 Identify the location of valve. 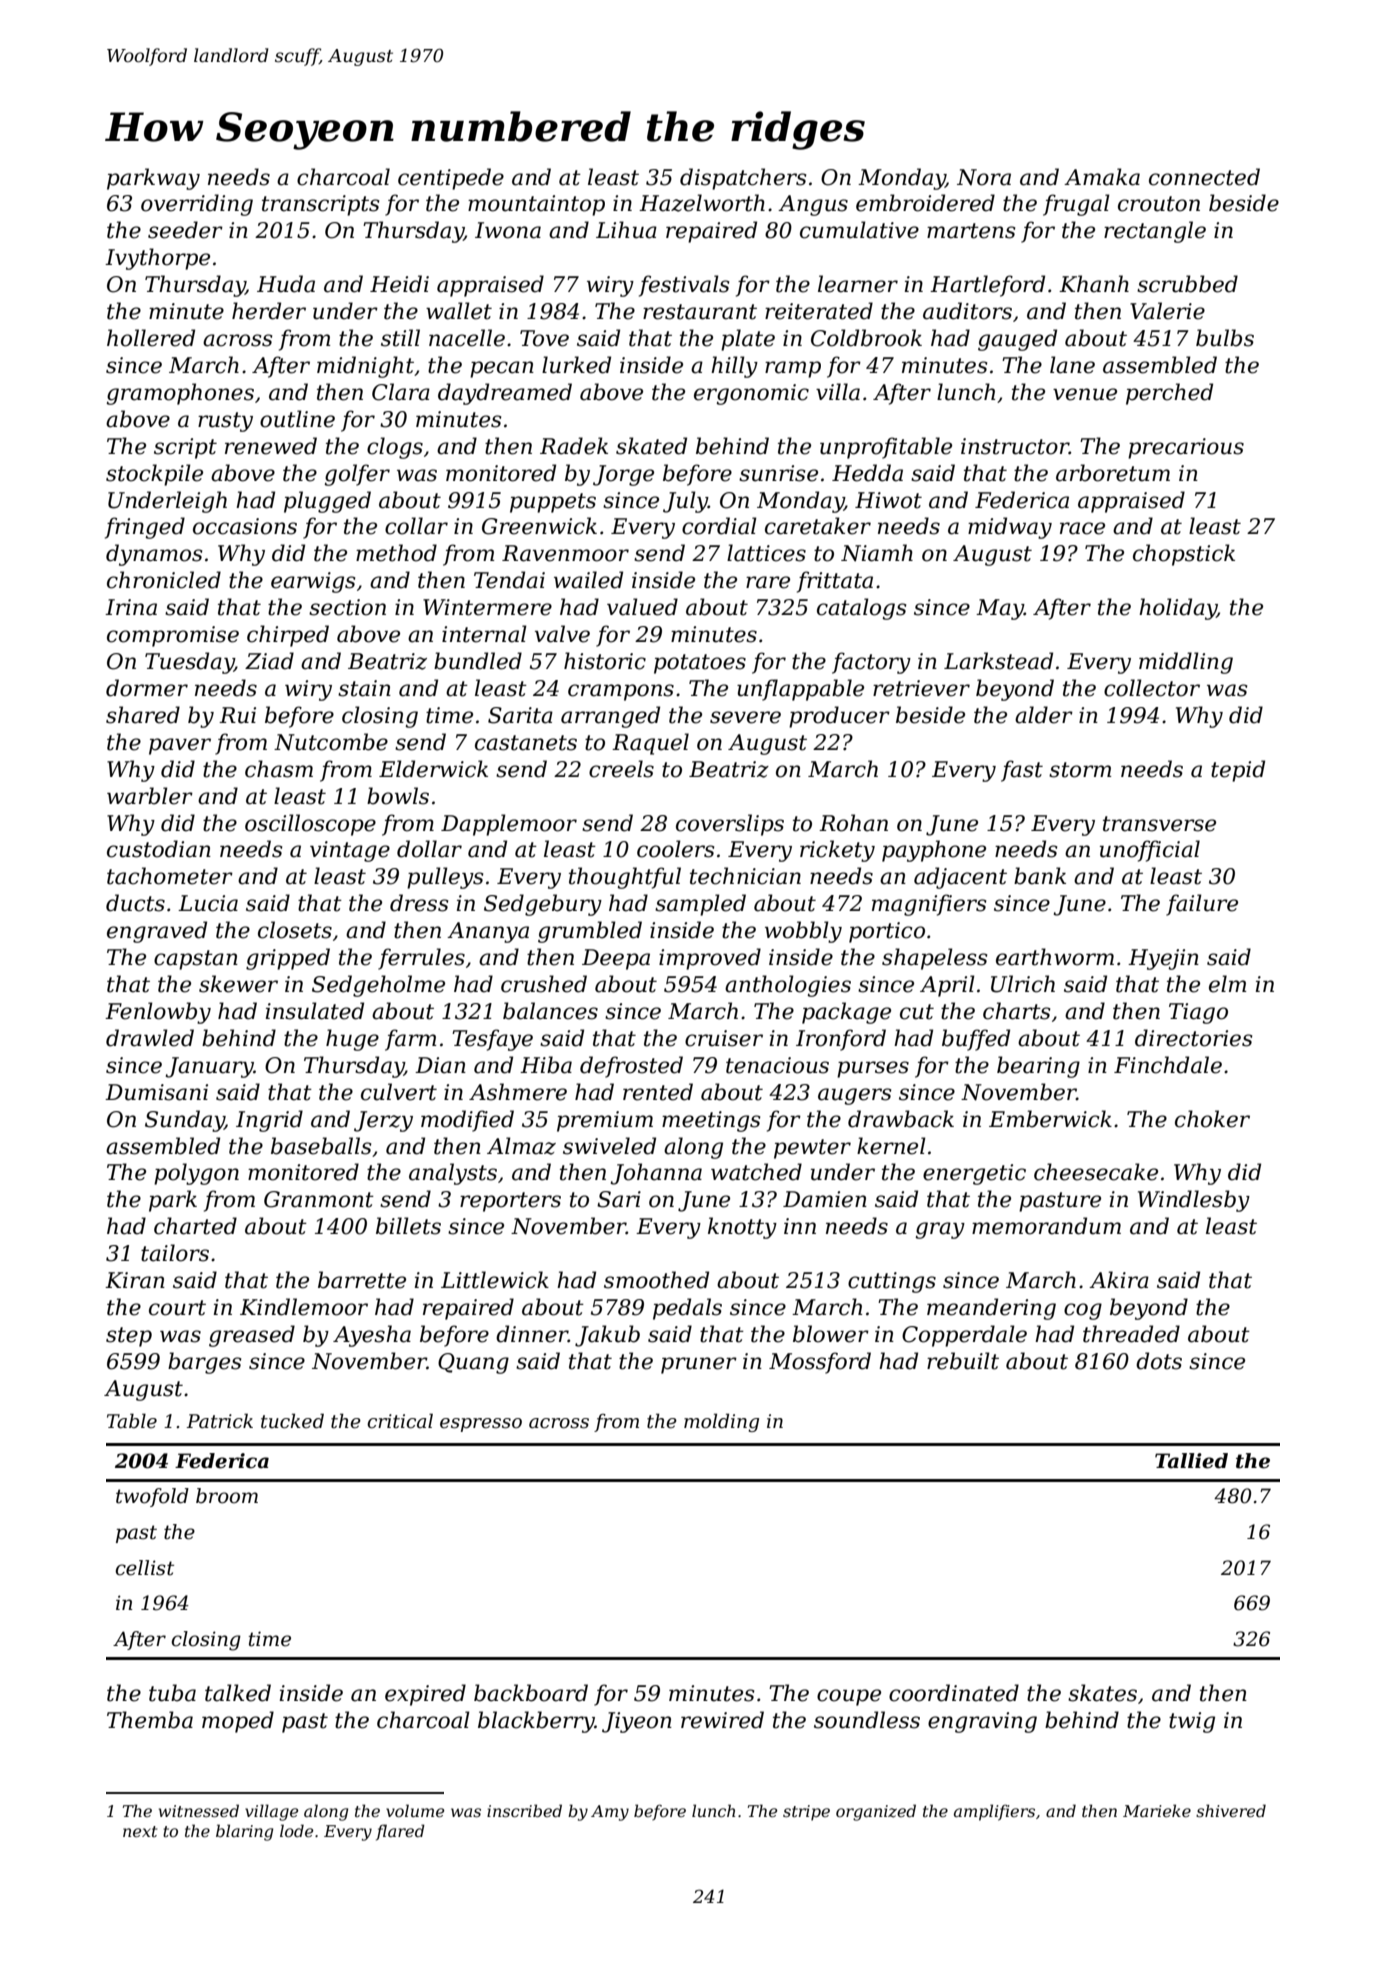
(562, 634).
